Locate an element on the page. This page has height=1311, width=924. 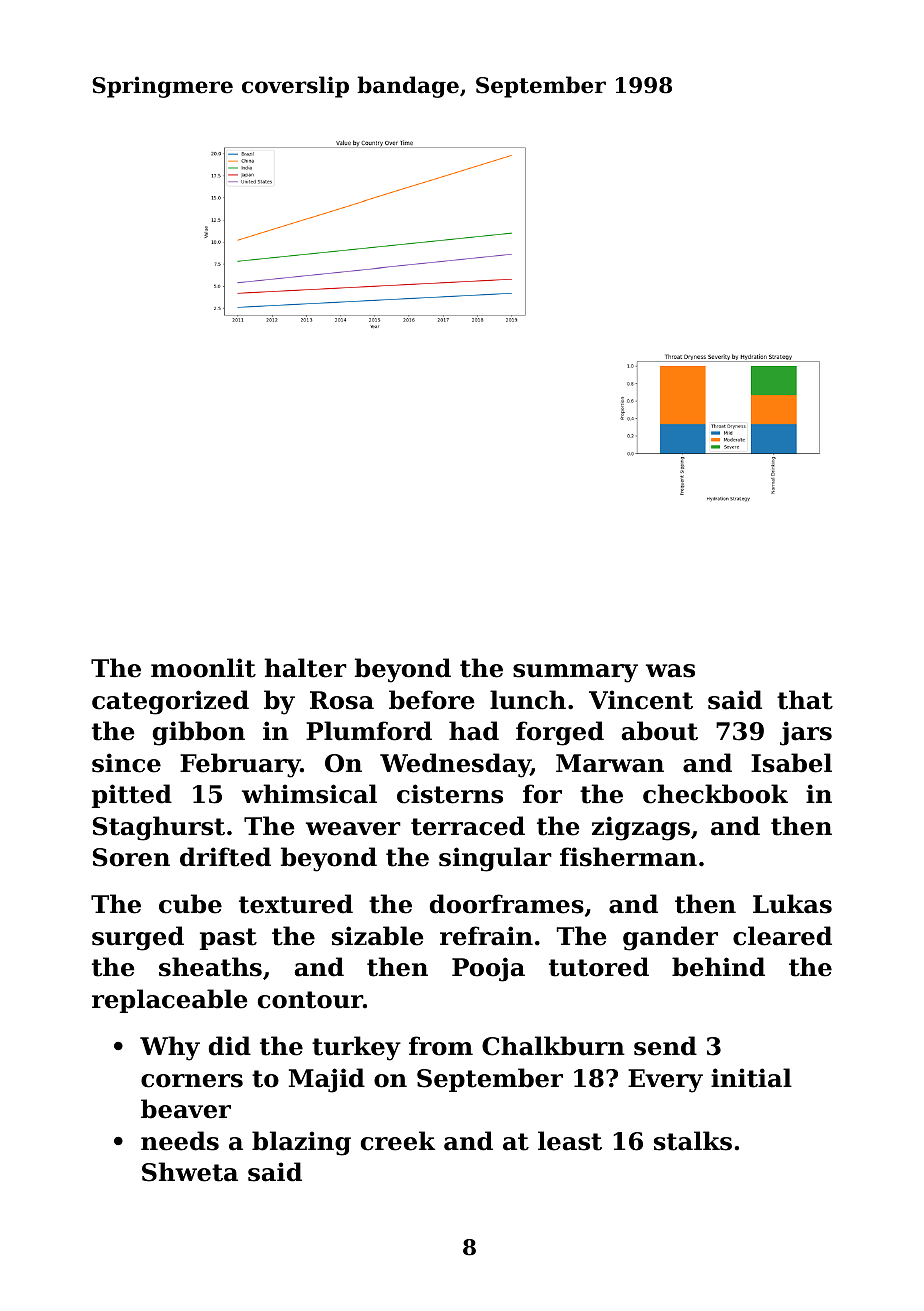
replaceable is located at coordinates (170, 1001).
